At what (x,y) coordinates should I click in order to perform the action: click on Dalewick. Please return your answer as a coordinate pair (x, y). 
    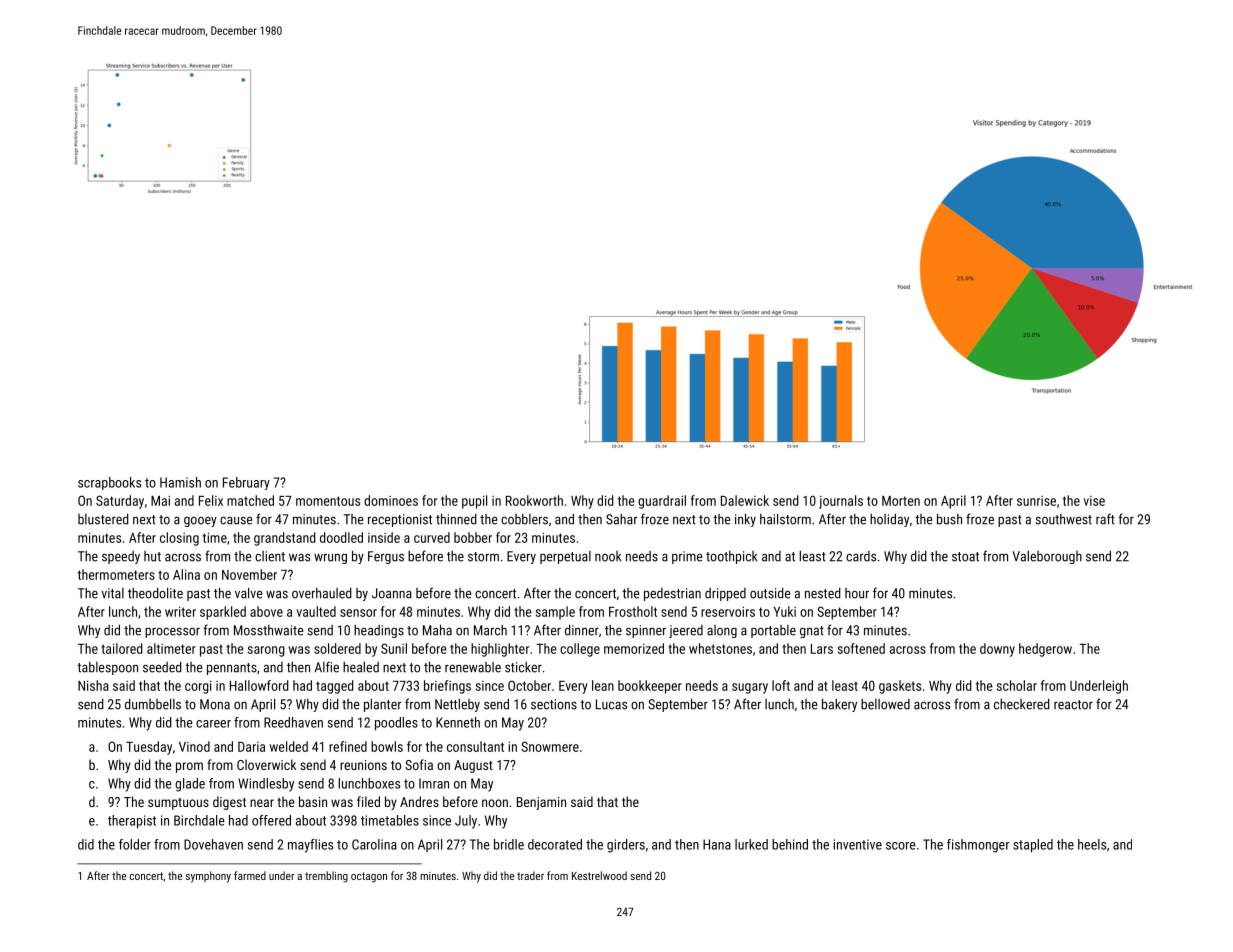
    Looking at the image, I should click on (745, 500).
